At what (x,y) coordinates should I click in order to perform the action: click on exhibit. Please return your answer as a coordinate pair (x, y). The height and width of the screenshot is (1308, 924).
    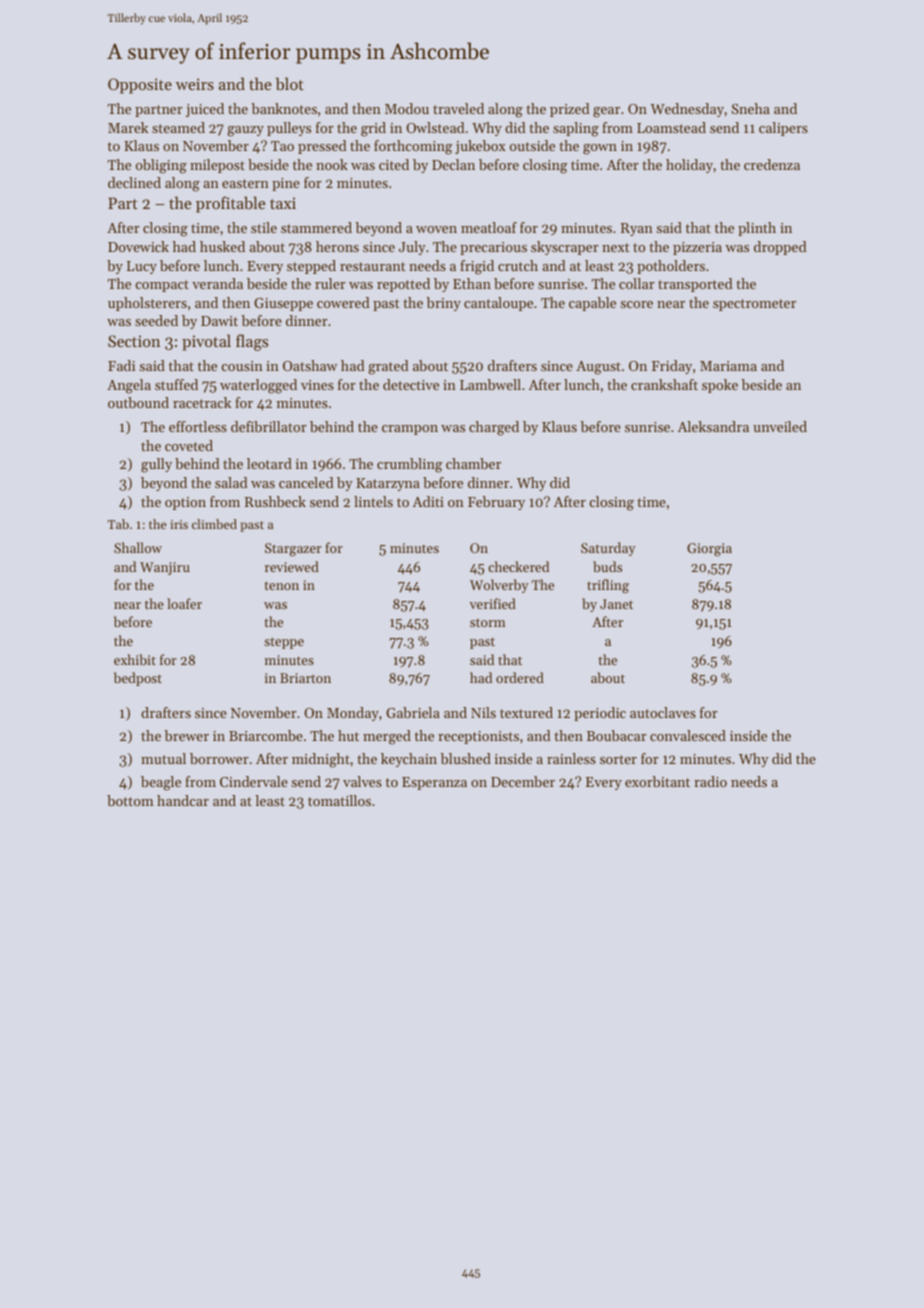
    Looking at the image, I should click on (135, 659).
